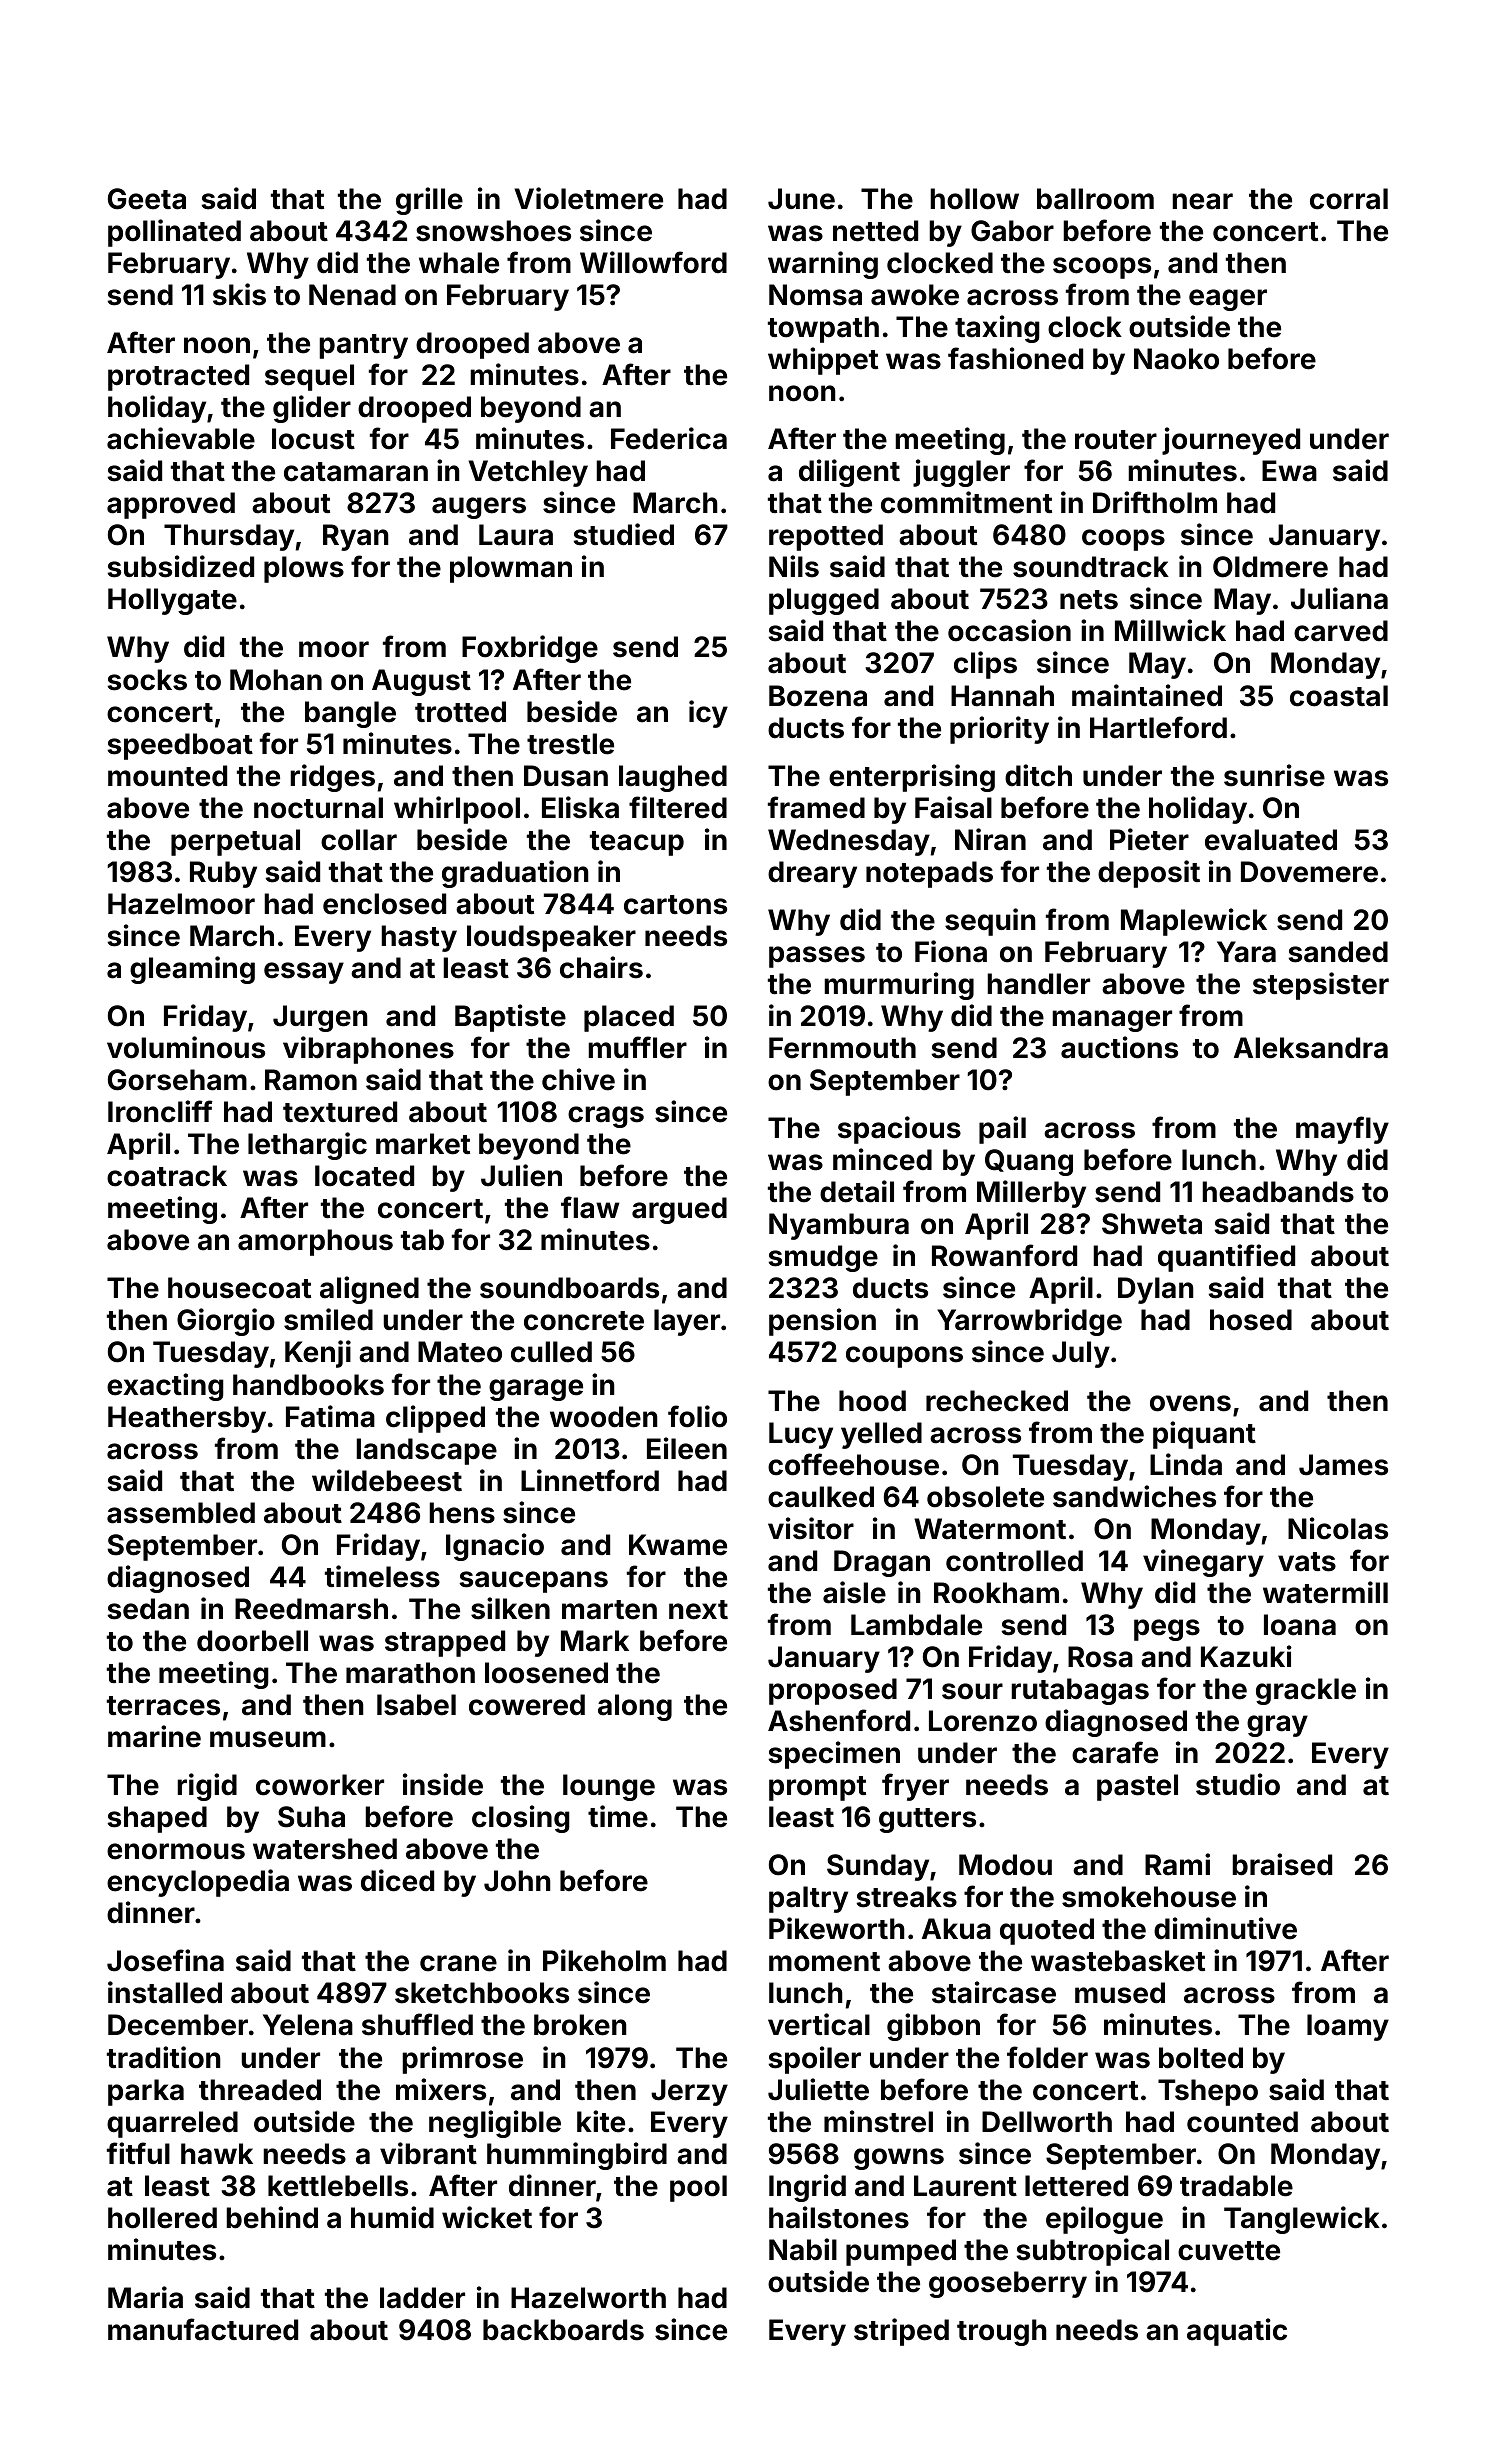 The width and height of the screenshot is (1496, 2464). Describe the element at coordinates (330, 1416) in the screenshot. I see `Fatima` at that location.
